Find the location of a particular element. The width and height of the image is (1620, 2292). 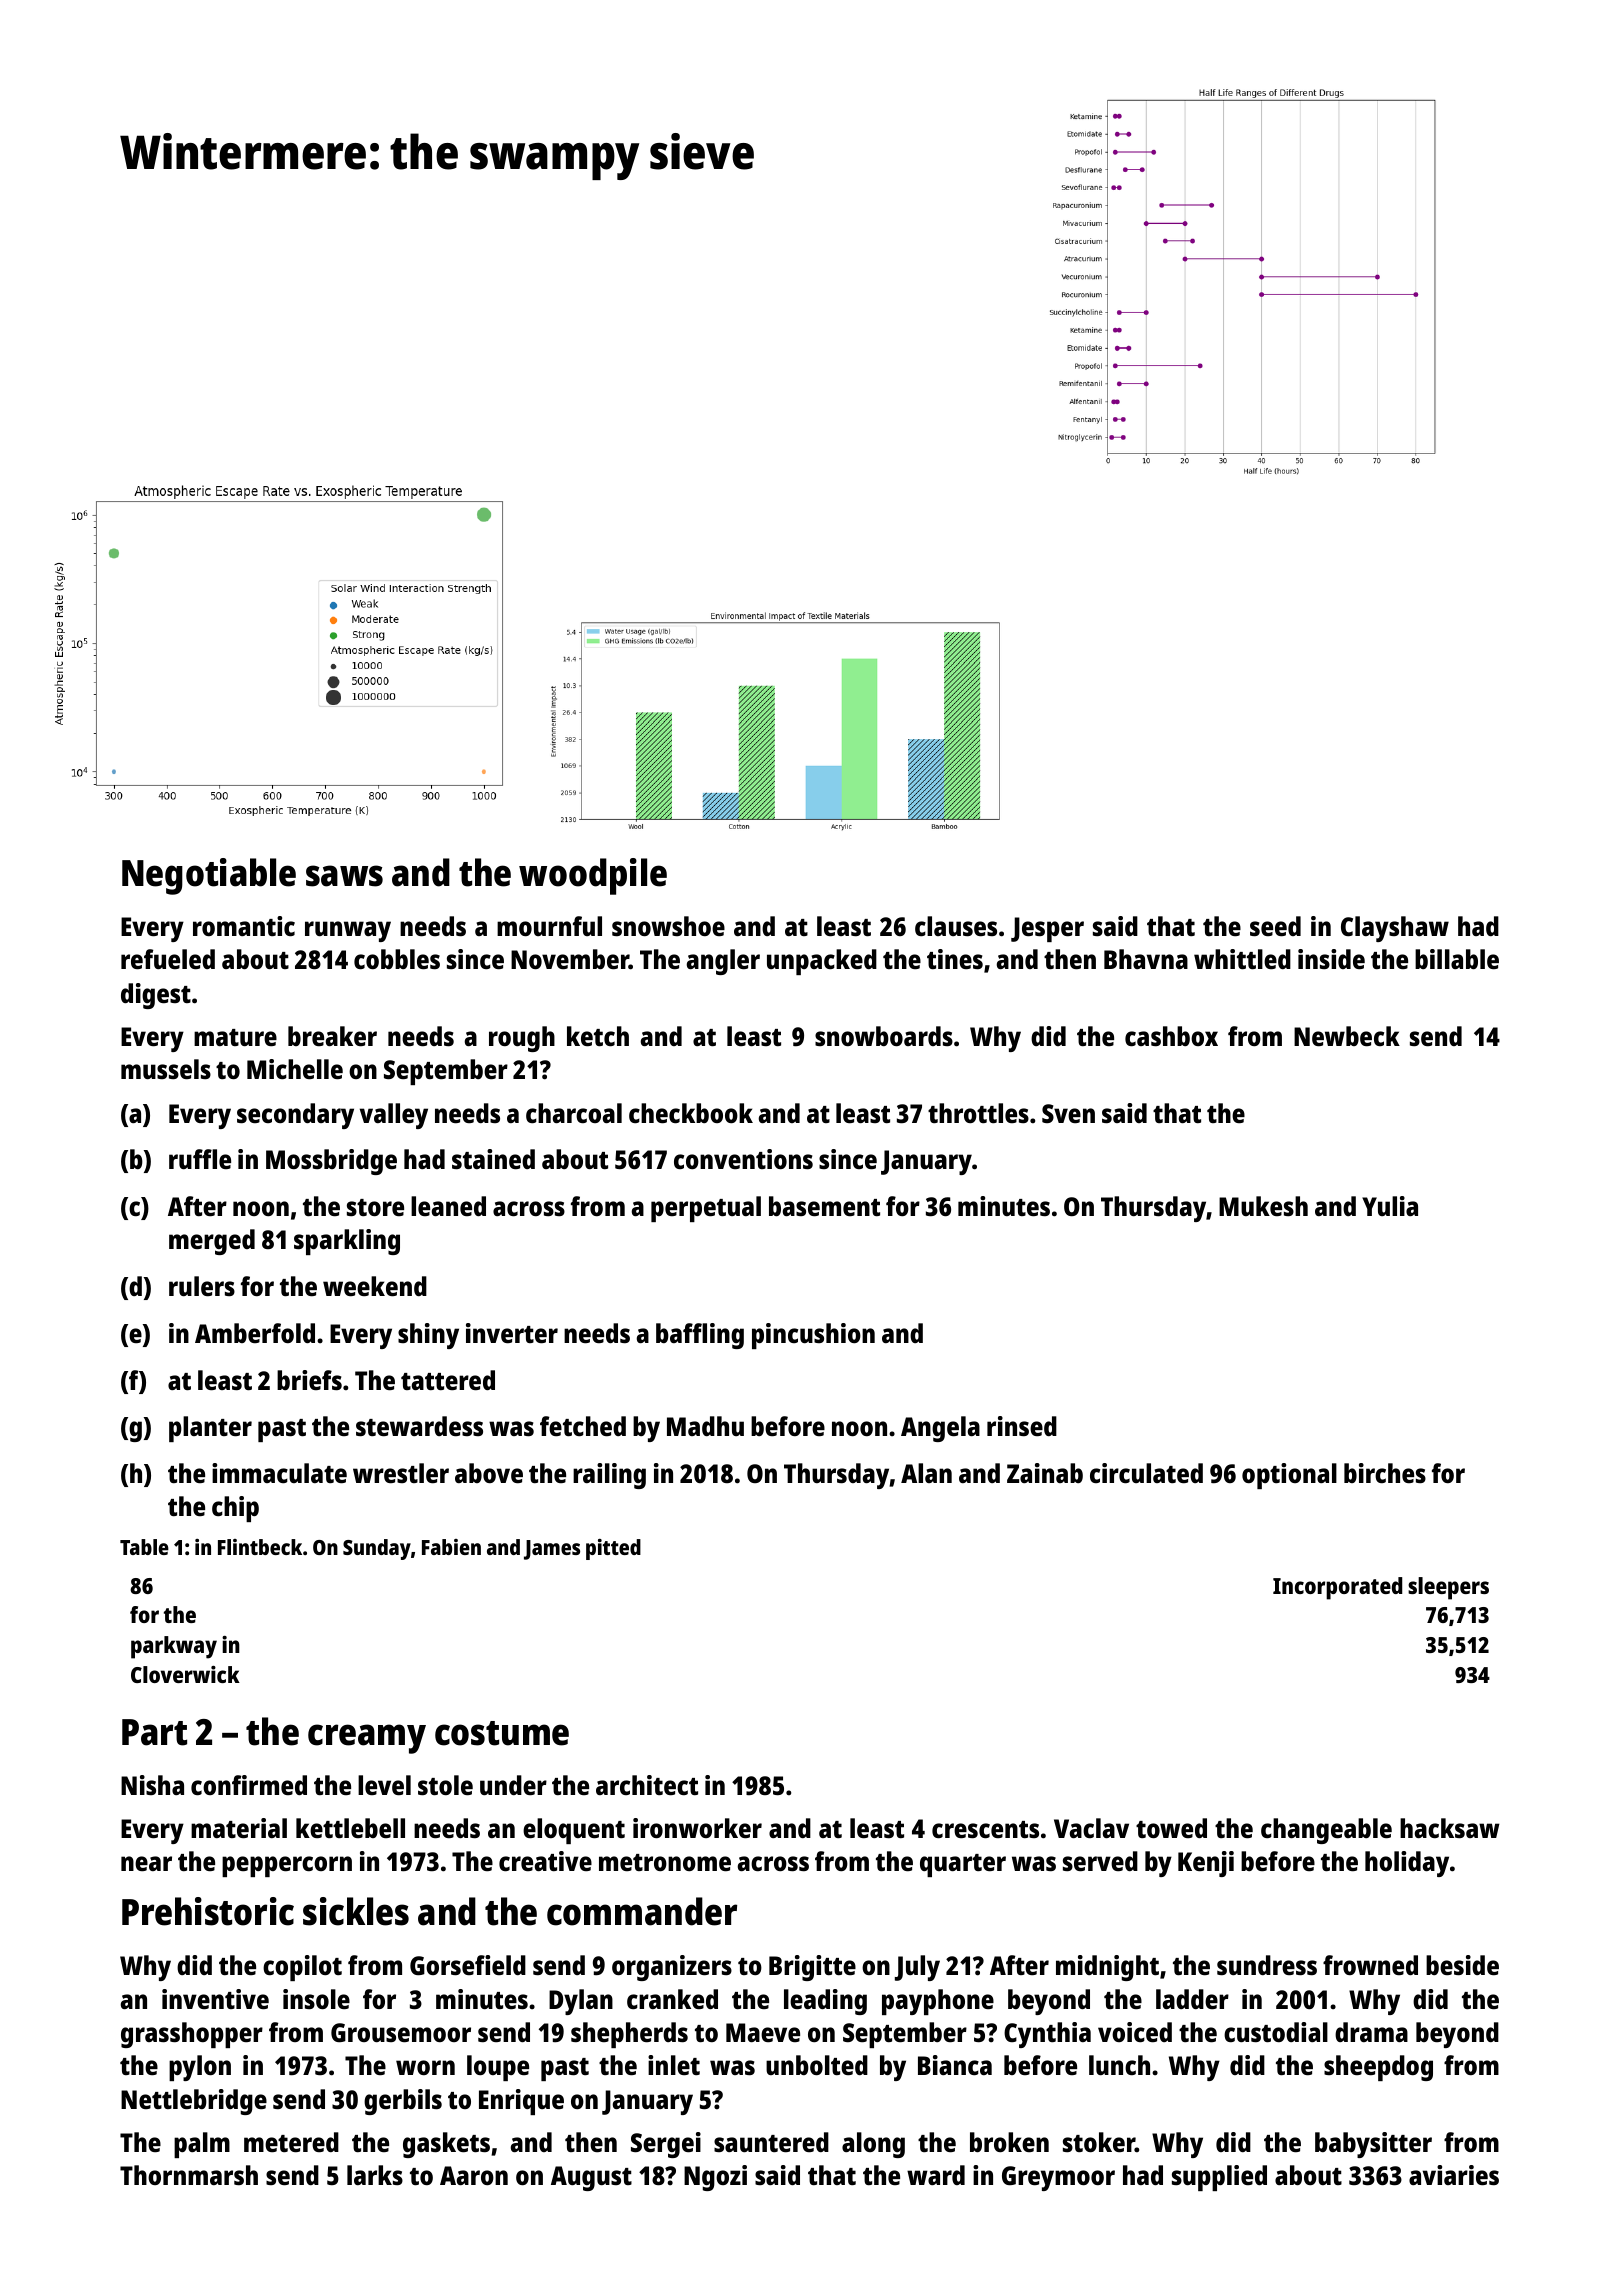

snowboards is located at coordinates (884, 1036).
